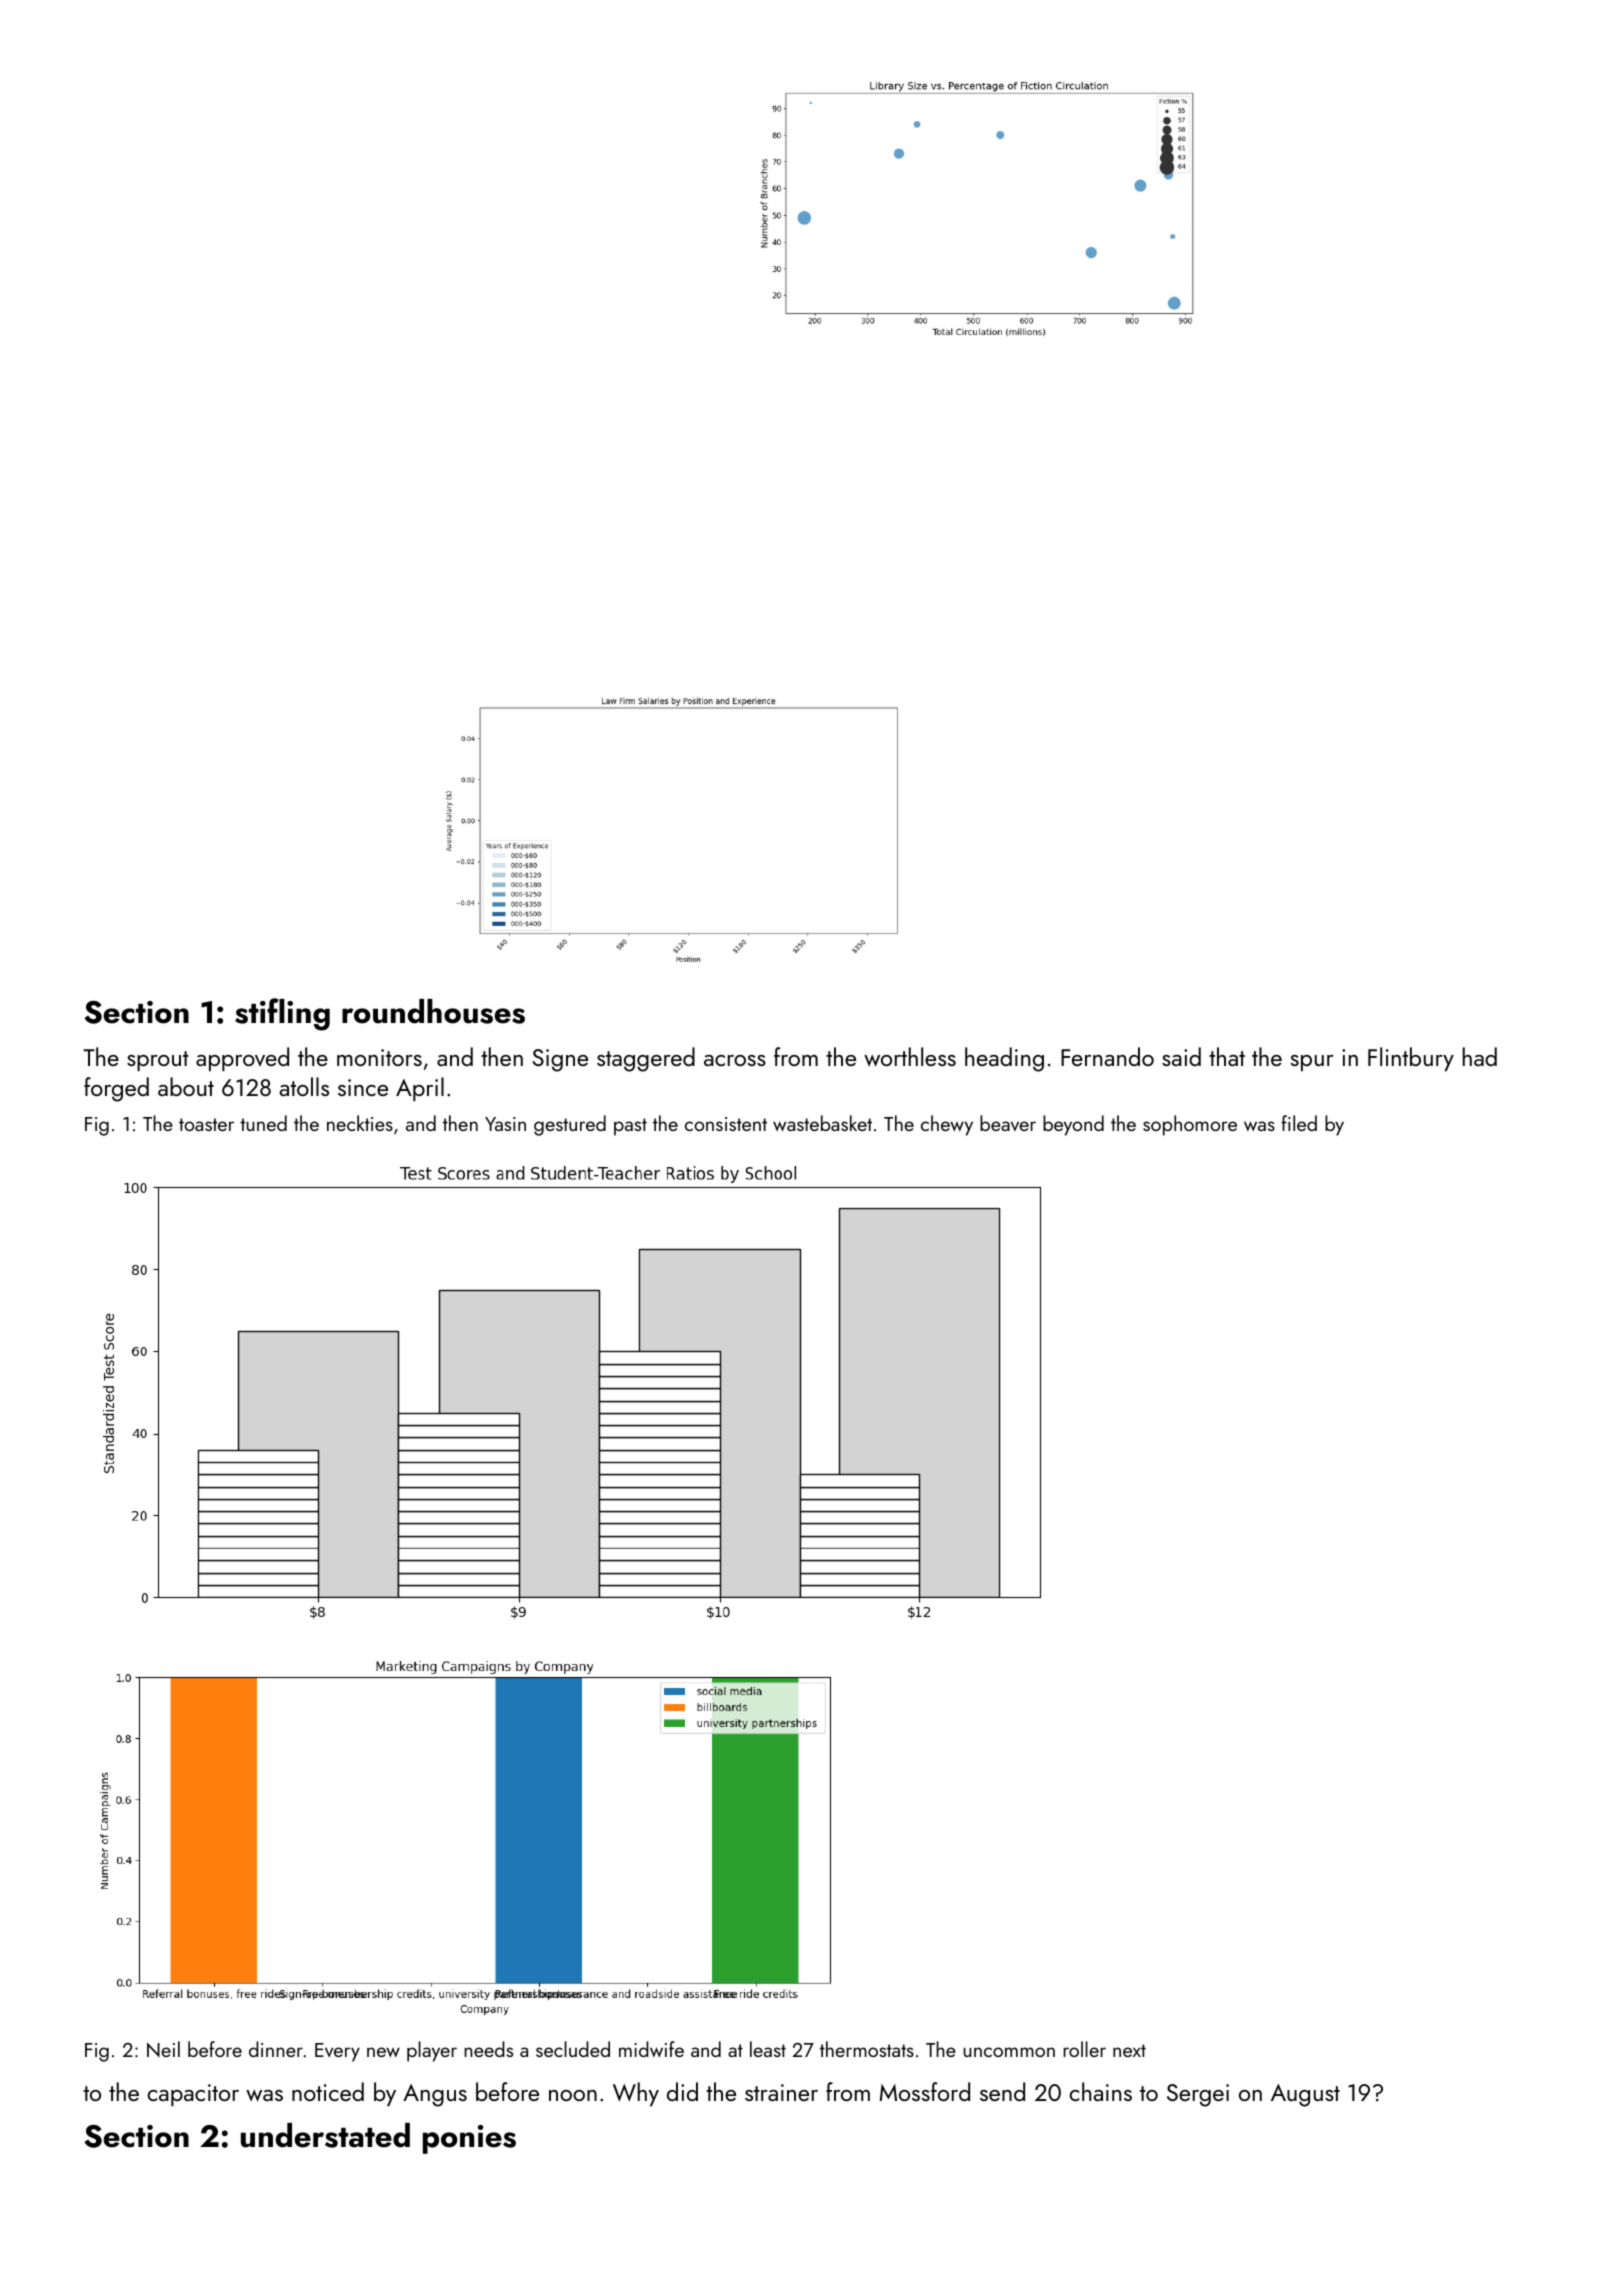 This page has height=2292, width=1620. Describe the element at coordinates (1299, 1123) in the page. I see `filed` at that location.
